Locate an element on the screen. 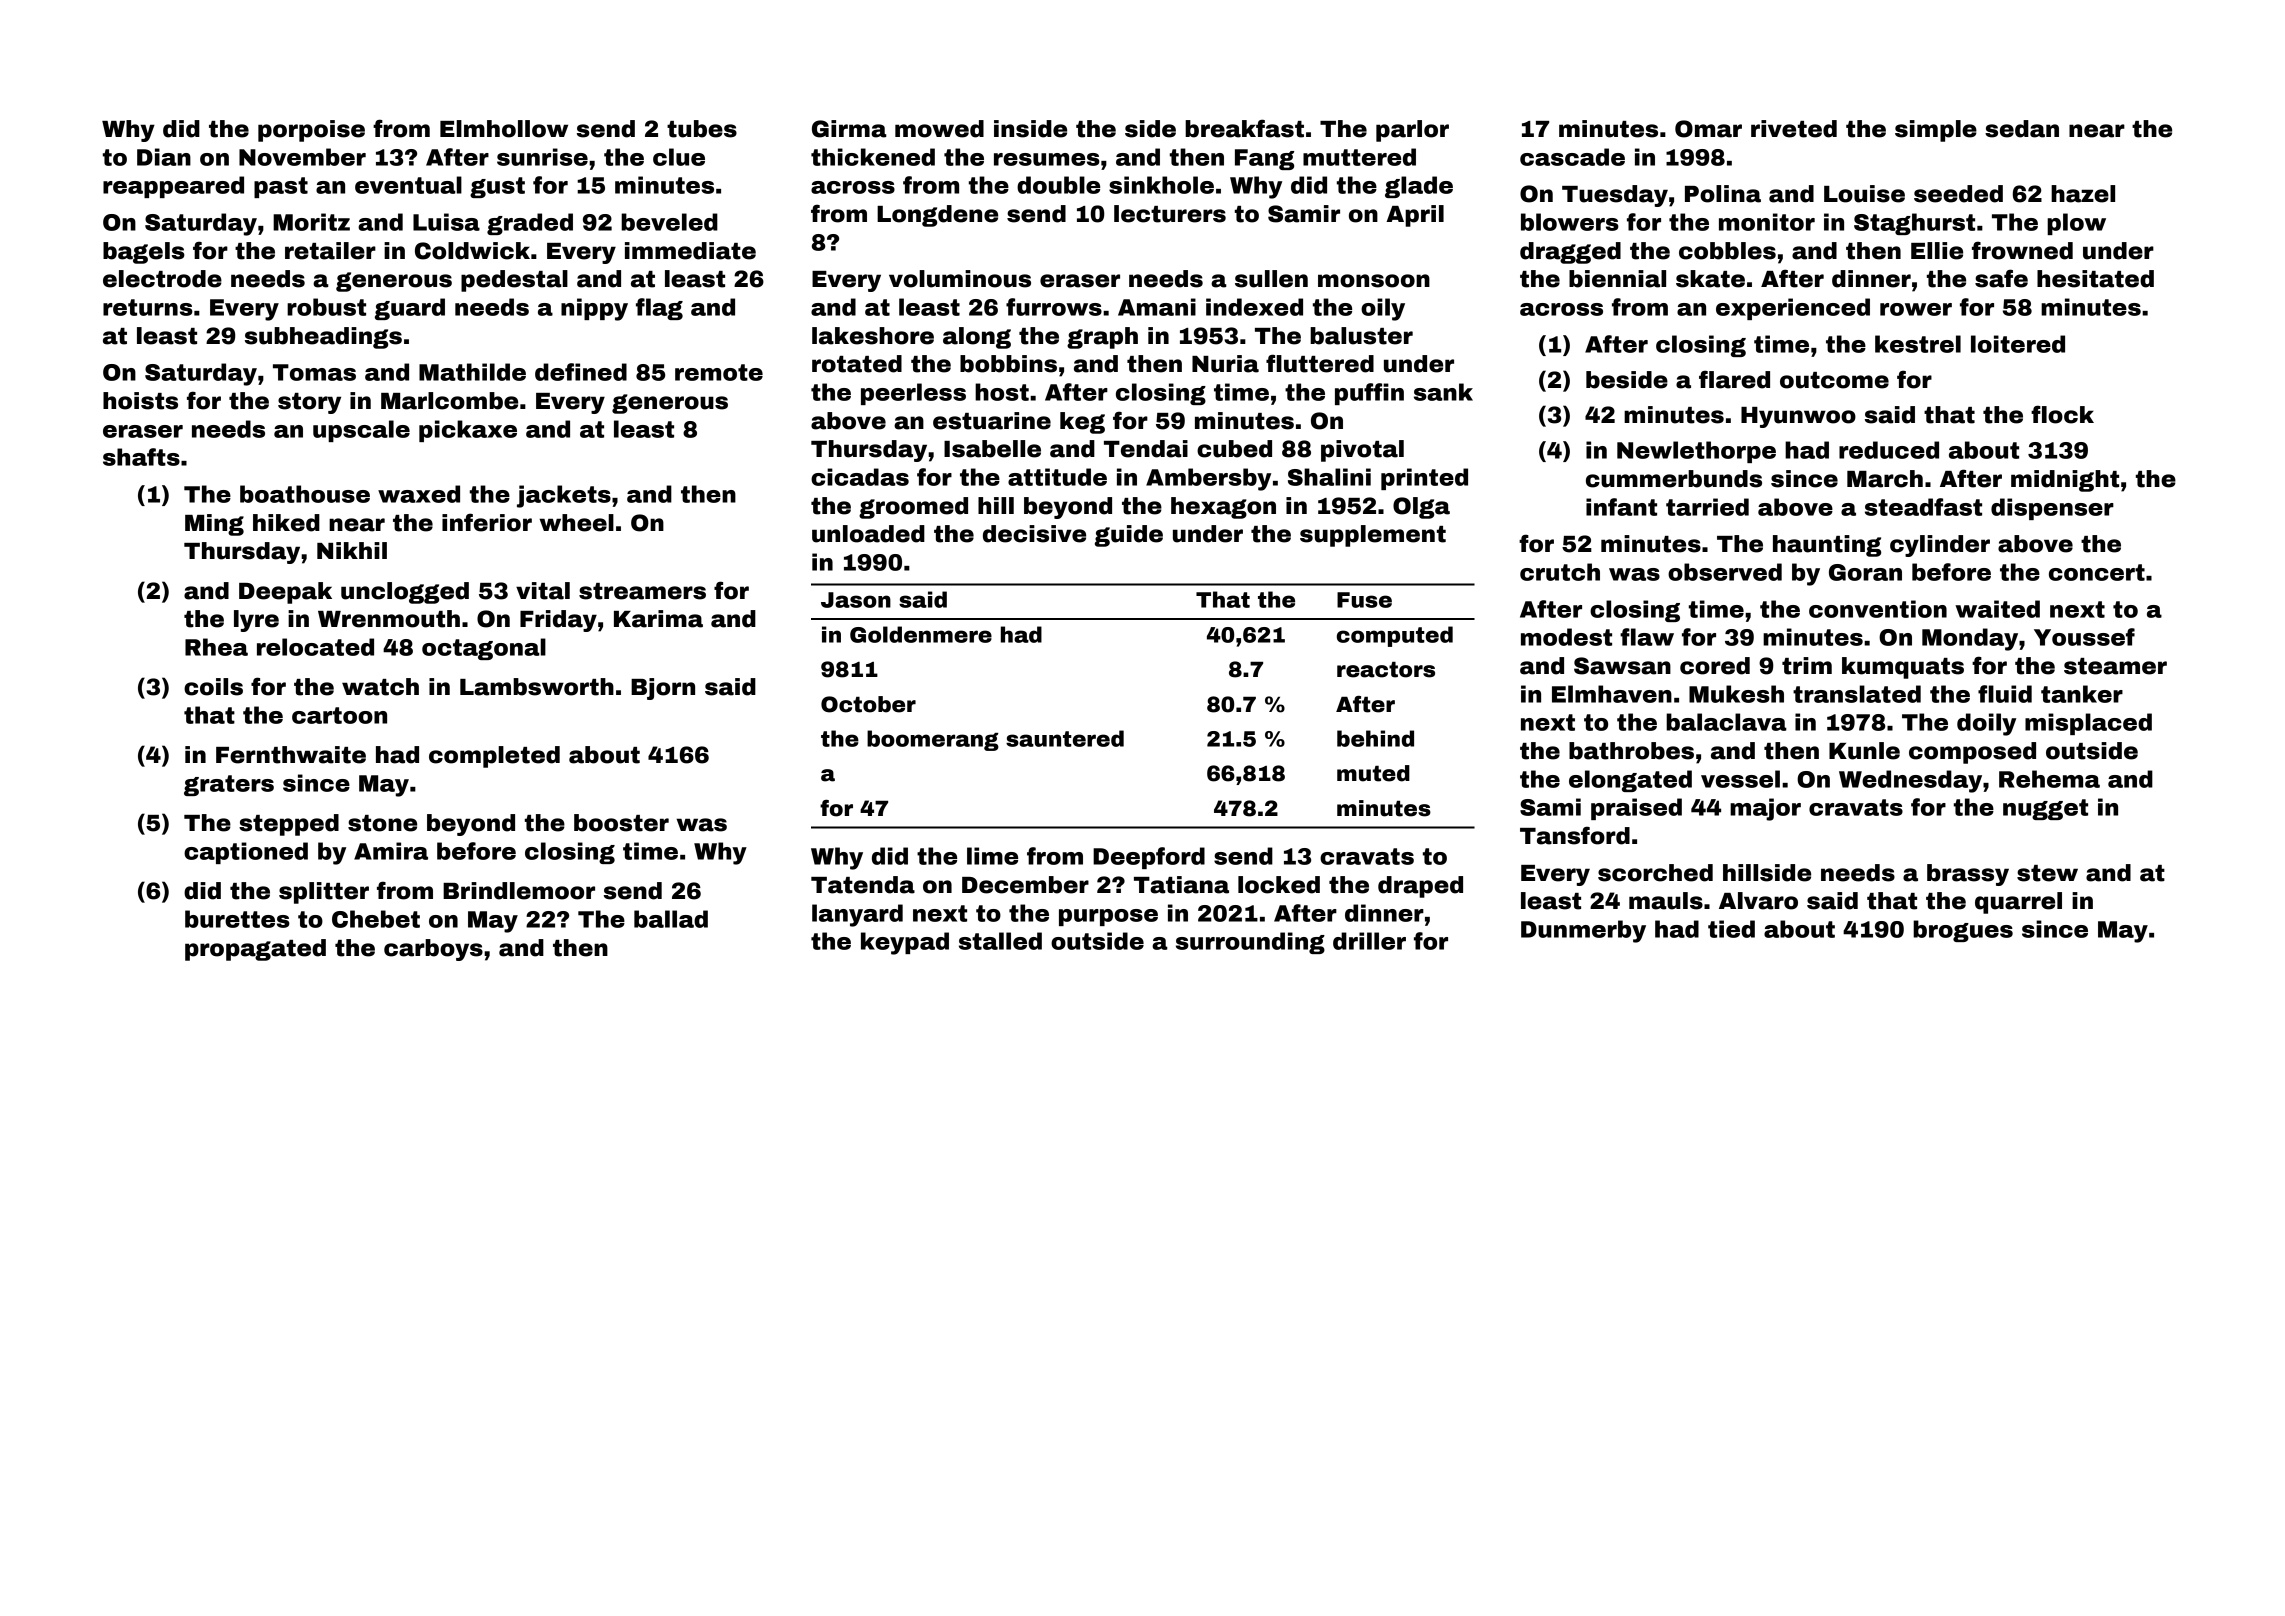 The image size is (2285, 1616). surrounding is located at coordinates (1250, 943).
